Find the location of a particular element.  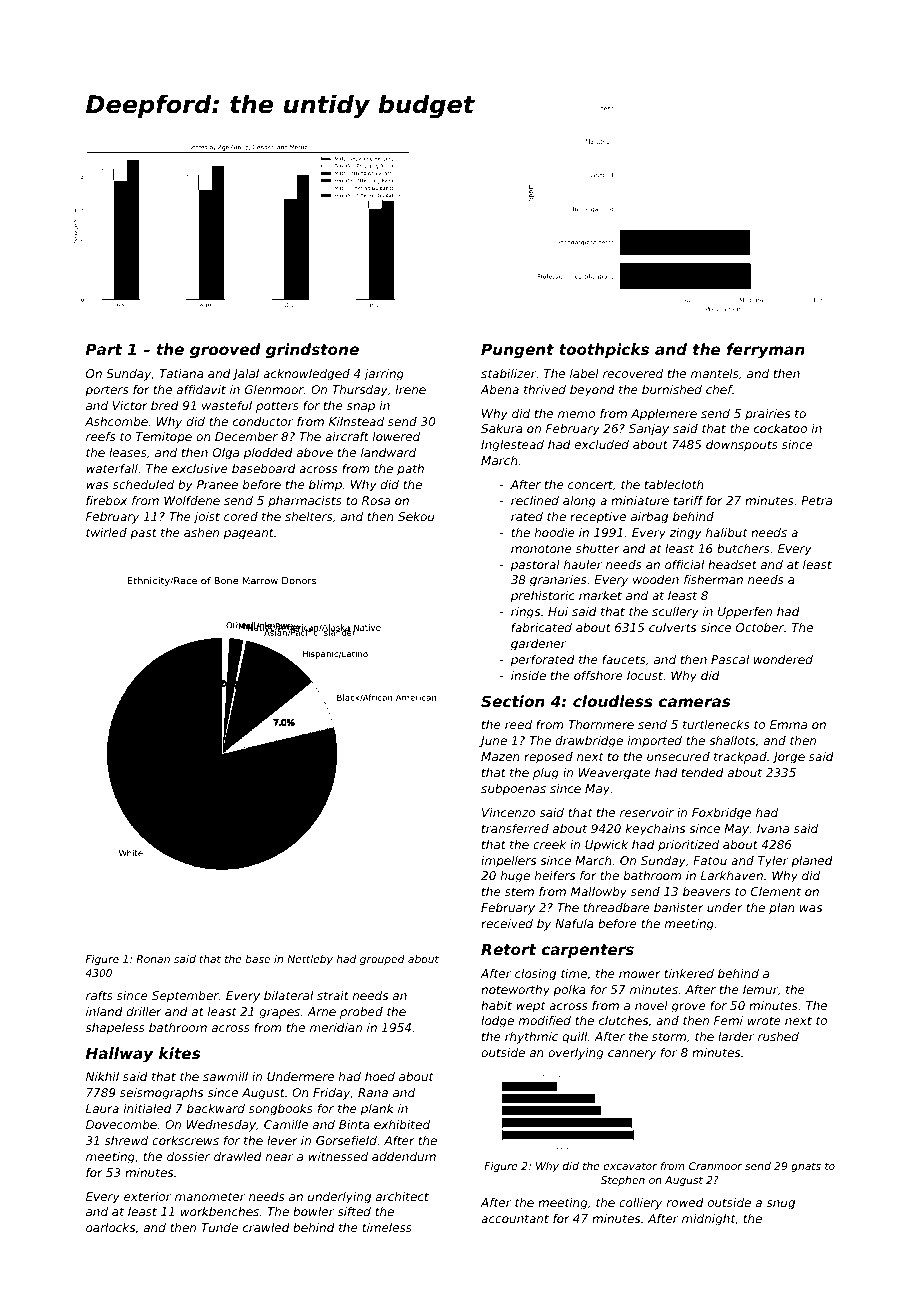

miniature is located at coordinates (640, 500).
